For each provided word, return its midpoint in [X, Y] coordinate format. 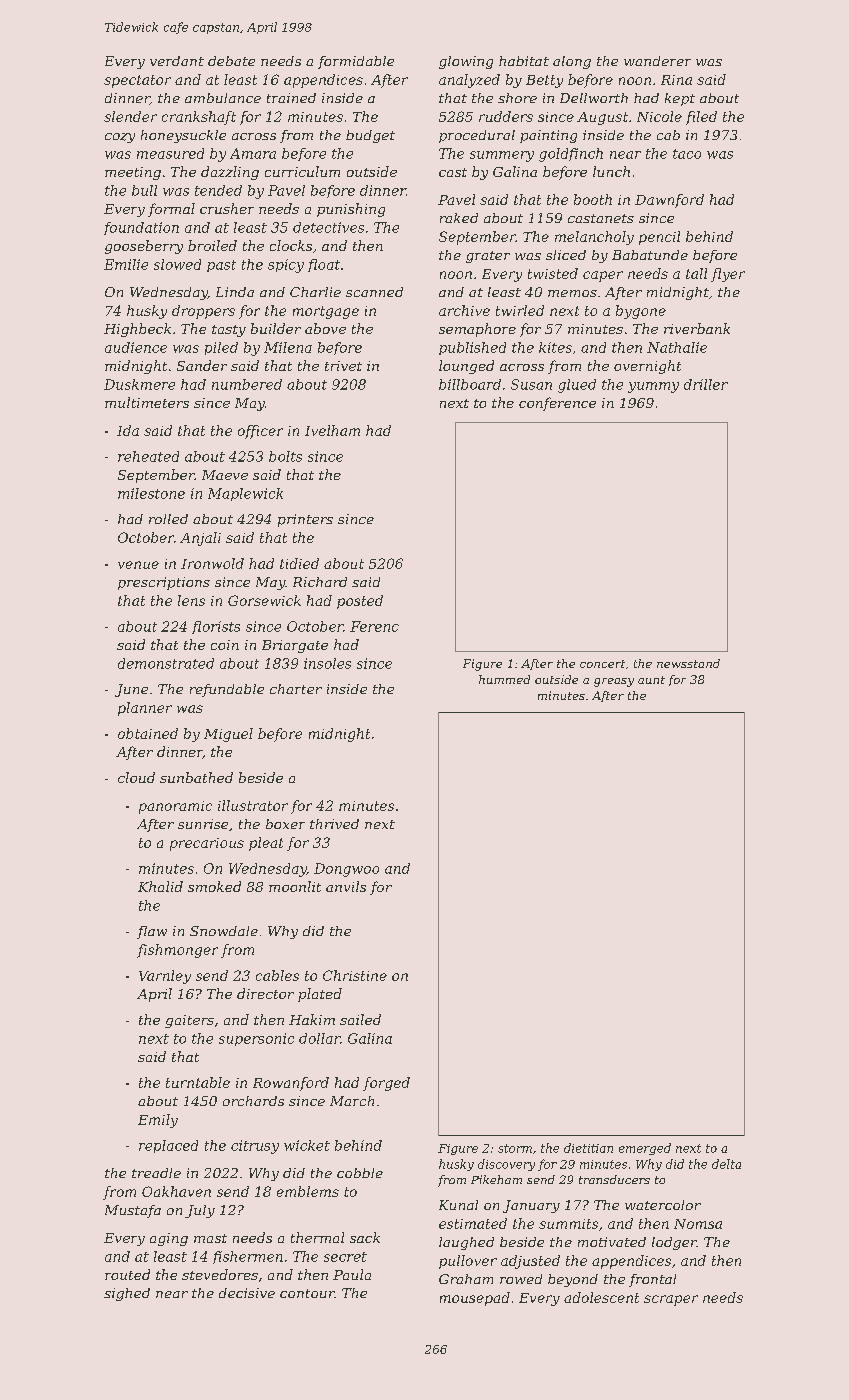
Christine [355, 975]
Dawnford [669, 201]
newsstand [688, 663]
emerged [645, 1149]
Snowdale [224, 931]
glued [577, 386]
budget [370, 136]
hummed [504, 679]
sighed [127, 1294]
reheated [148, 456]
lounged [466, 367]
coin [225, 645]
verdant [177, 61]
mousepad [475, 1299]
